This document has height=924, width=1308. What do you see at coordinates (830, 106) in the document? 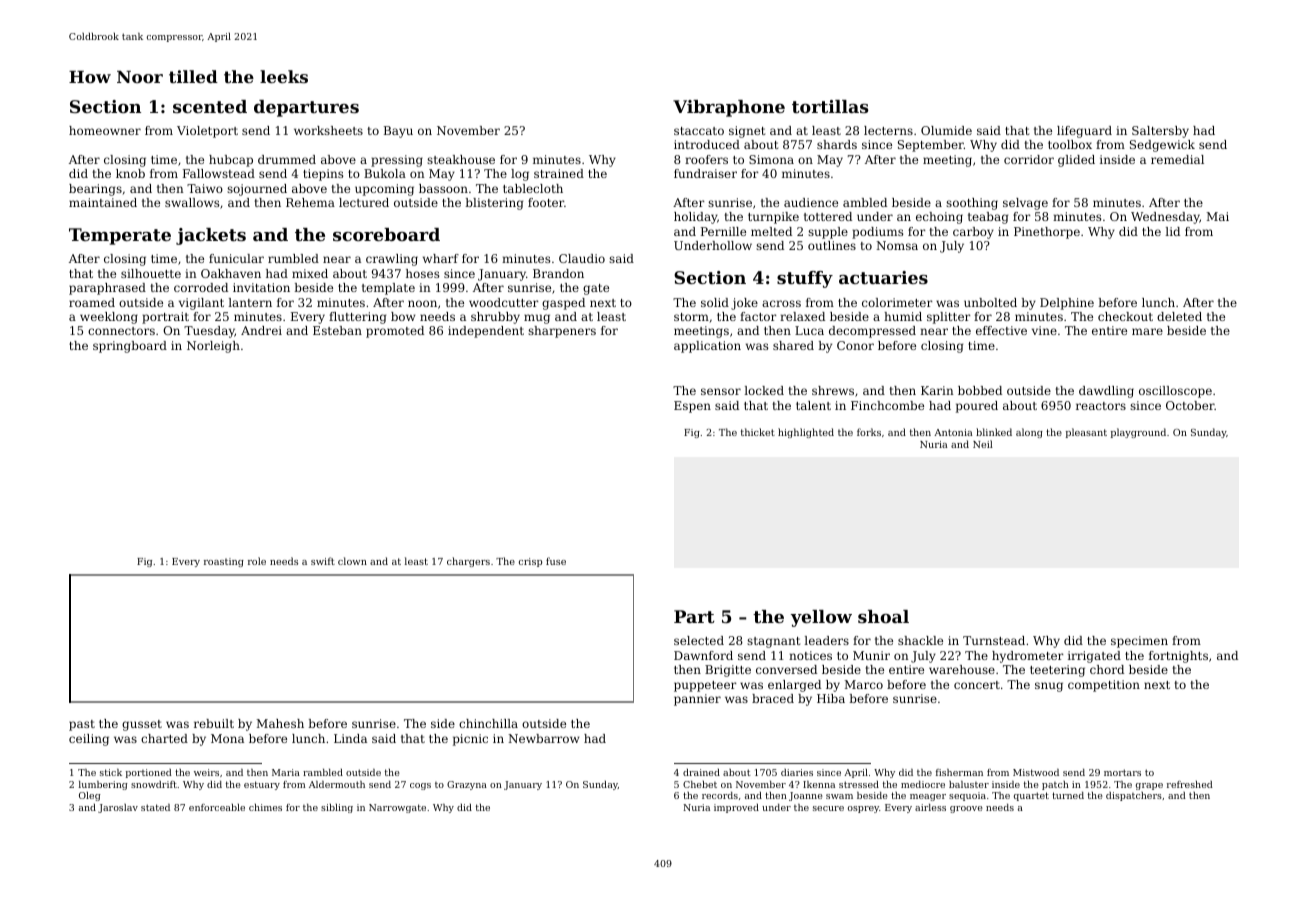
I see `tortillas` at bounding box center [830, 106].
